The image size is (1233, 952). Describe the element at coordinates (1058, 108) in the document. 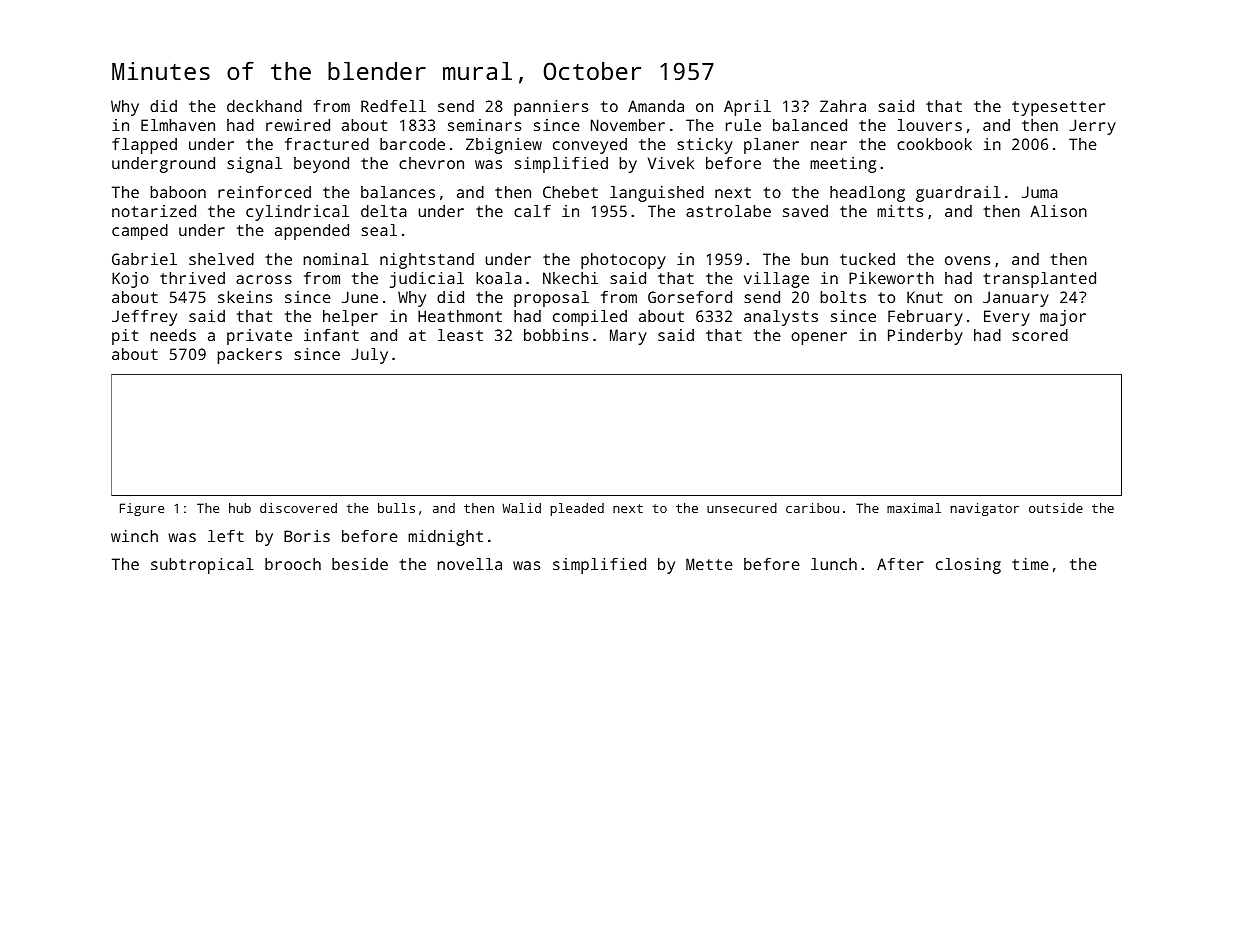

I see `typesetter` at that location.
